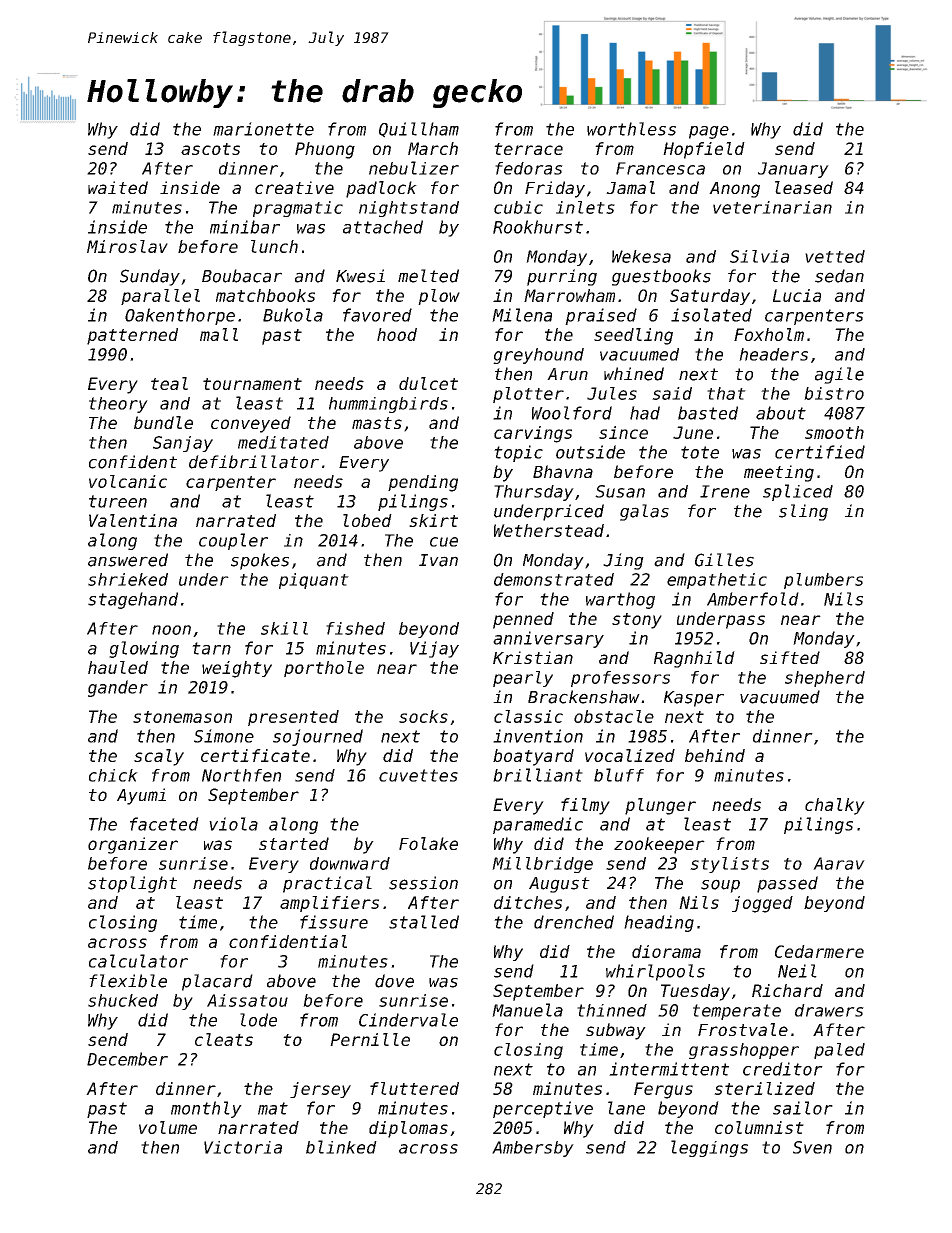 This screenshot has height=1233, width=952. I want to click on intermittent, so click(669, 1069).
